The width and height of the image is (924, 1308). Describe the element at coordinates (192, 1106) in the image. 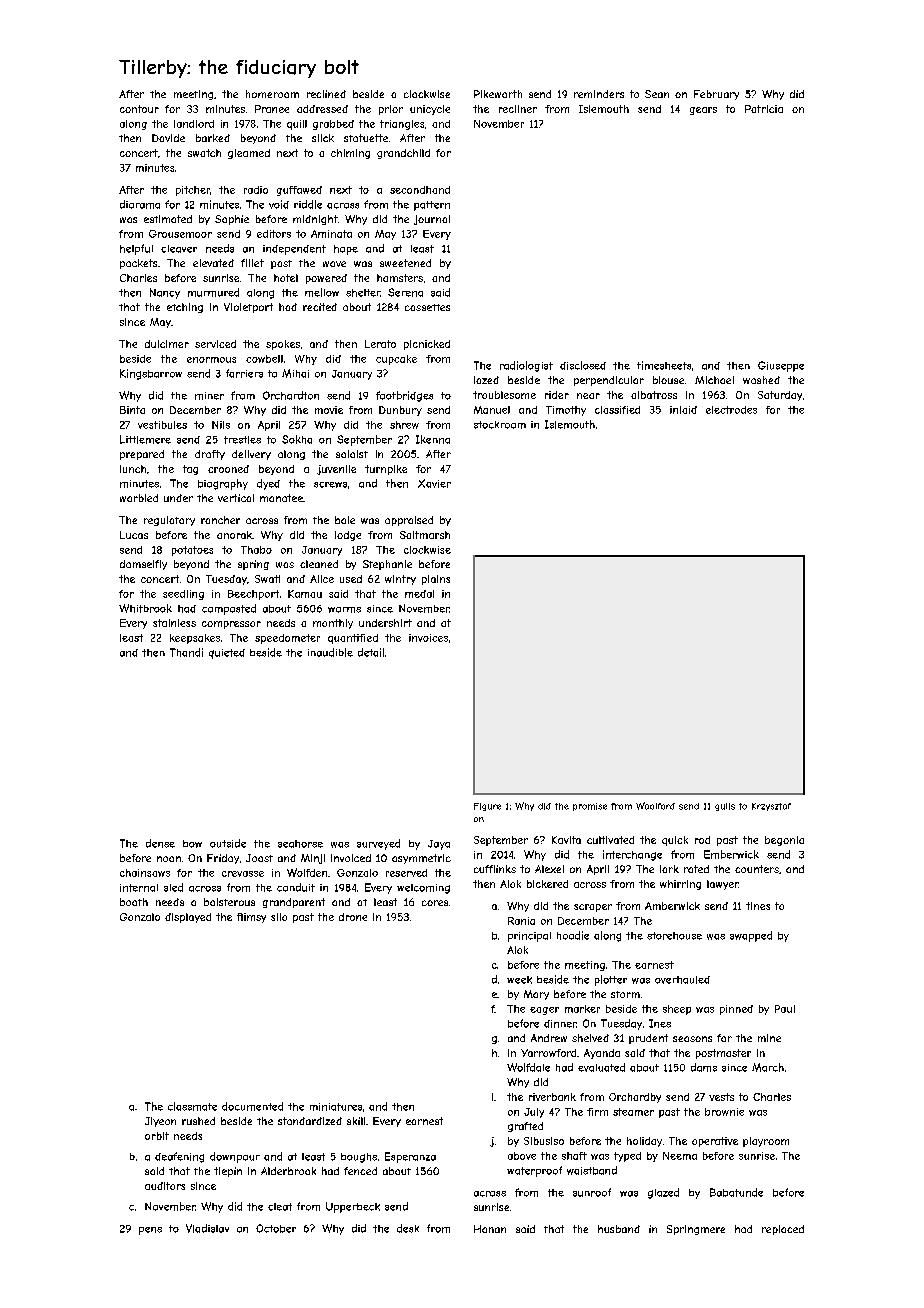

I see `classmate` at that location.
